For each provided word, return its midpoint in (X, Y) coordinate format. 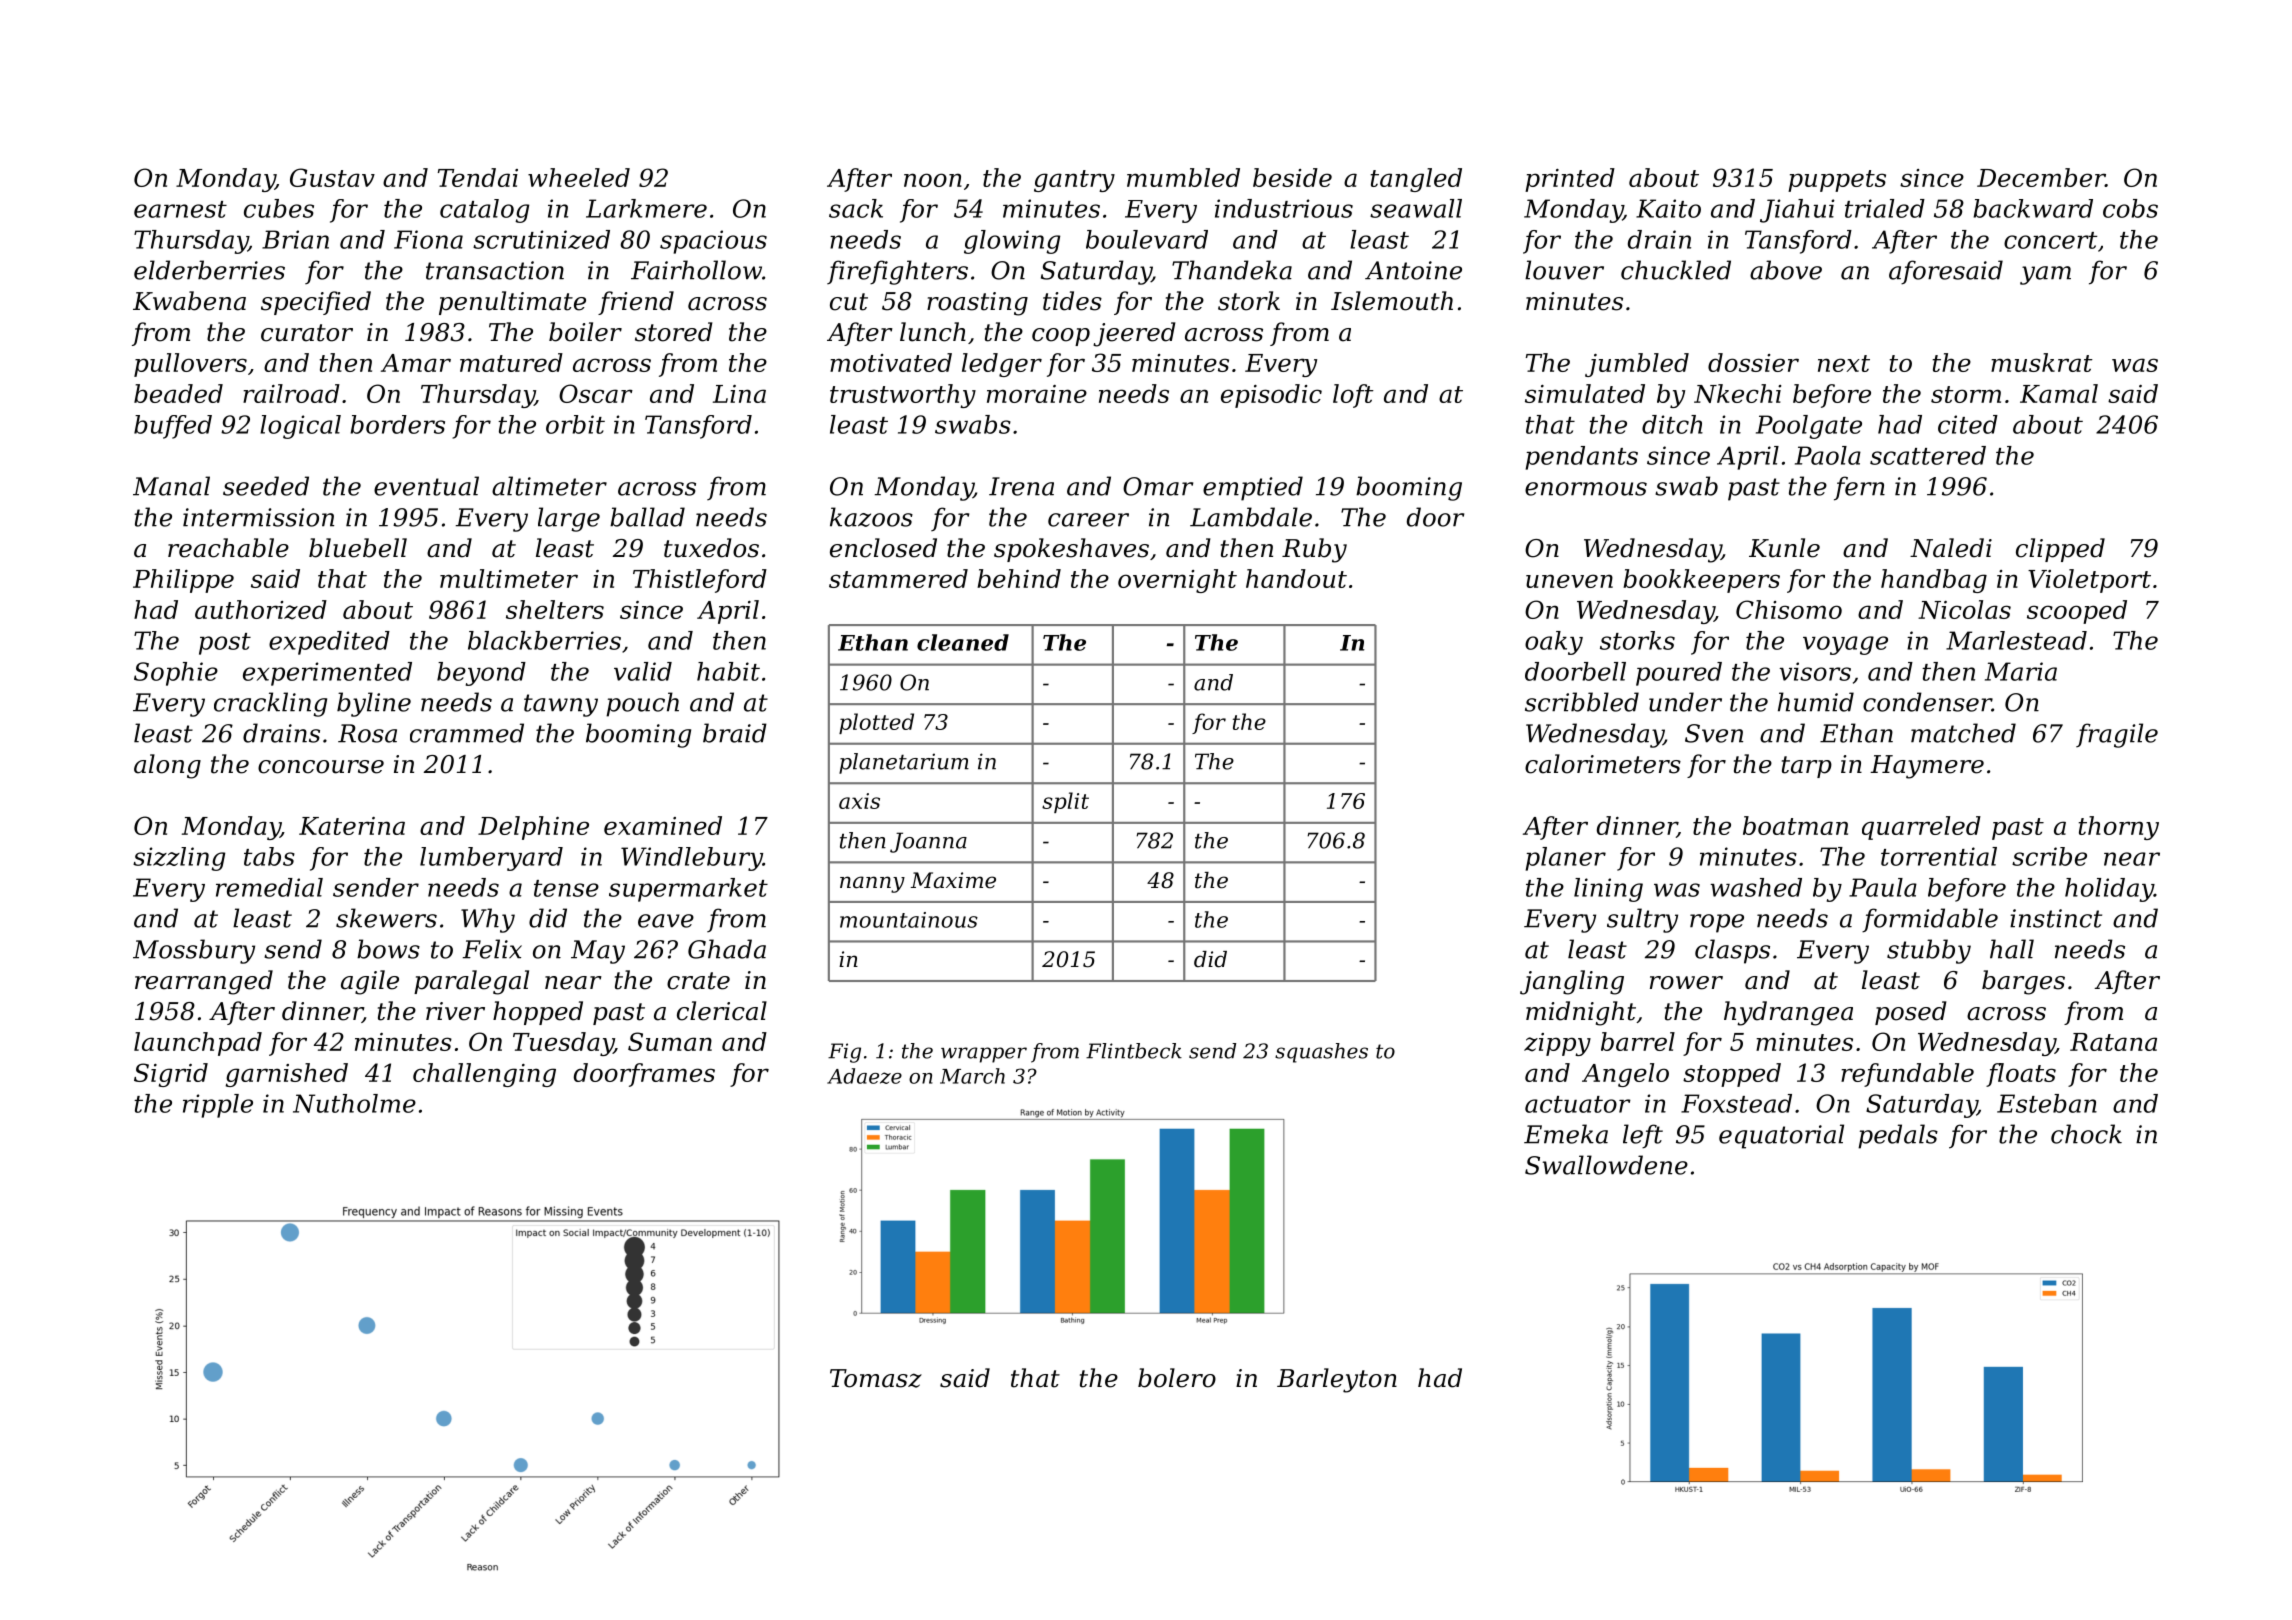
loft (1353, 396)
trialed (1885, 208)
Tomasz (876, 1378)
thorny (2119, 828)
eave (666, 921)
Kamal (2059, 393)
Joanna (928, 842)
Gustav (332, 177)
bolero (1177, 1378)
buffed (173, 427)
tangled (1416, 180)
